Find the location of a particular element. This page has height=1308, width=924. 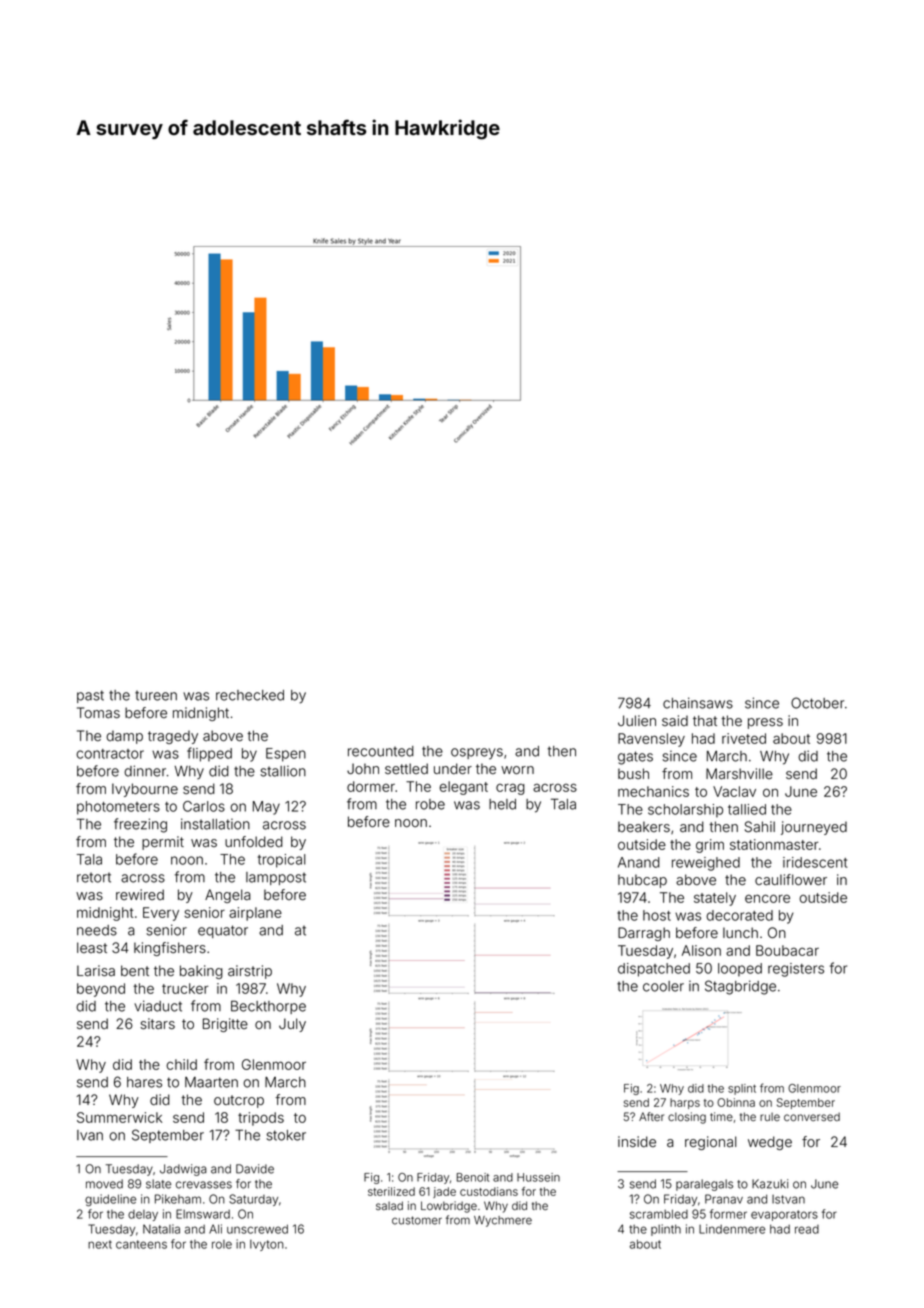

harps is located at coordinates (685, 1103).
